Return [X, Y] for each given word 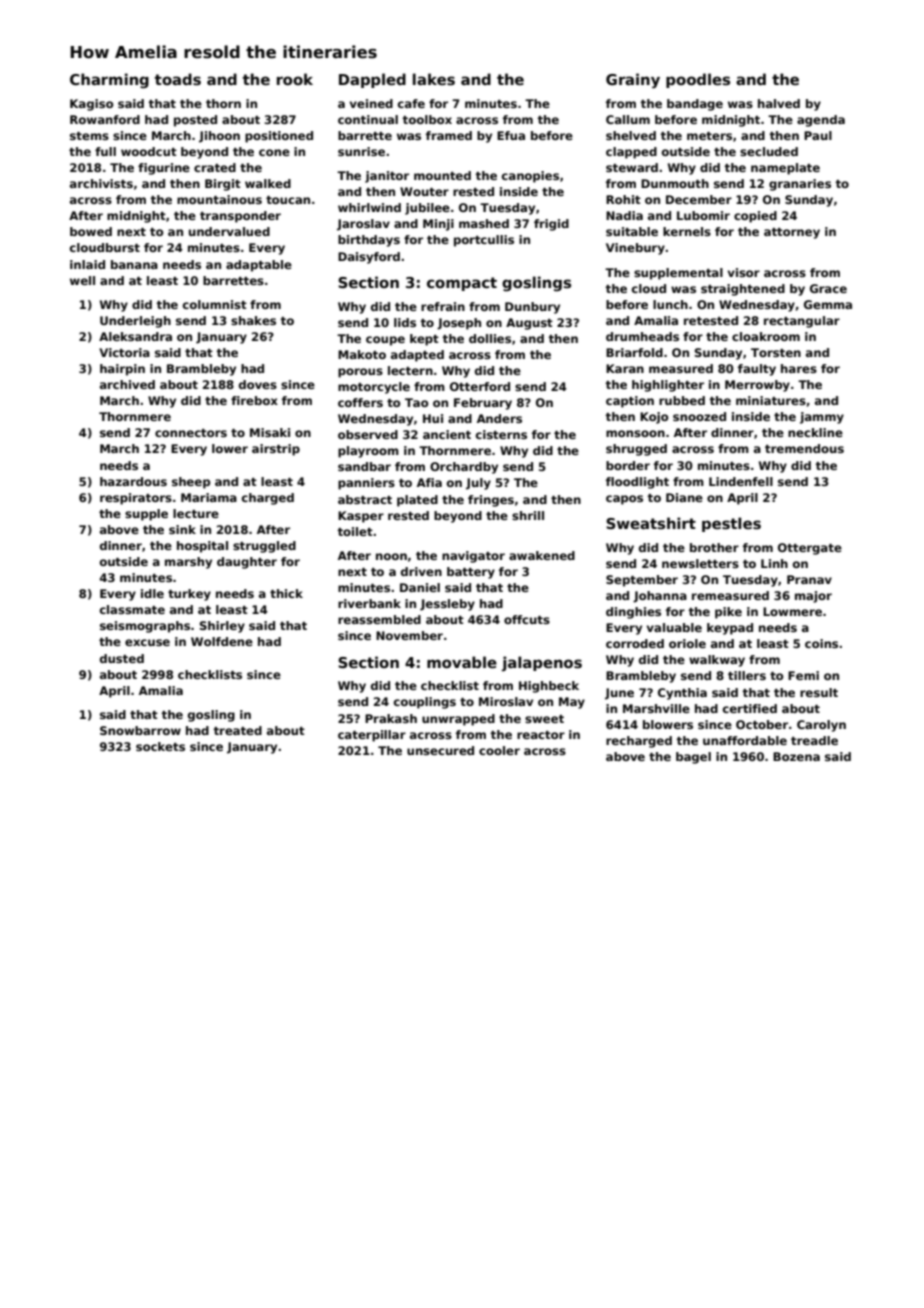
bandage [695, 105]
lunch [670, 304]
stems [89, 136]
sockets [160, 746]
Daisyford [369, 258]
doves [258, 384]
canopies [530, 177]
